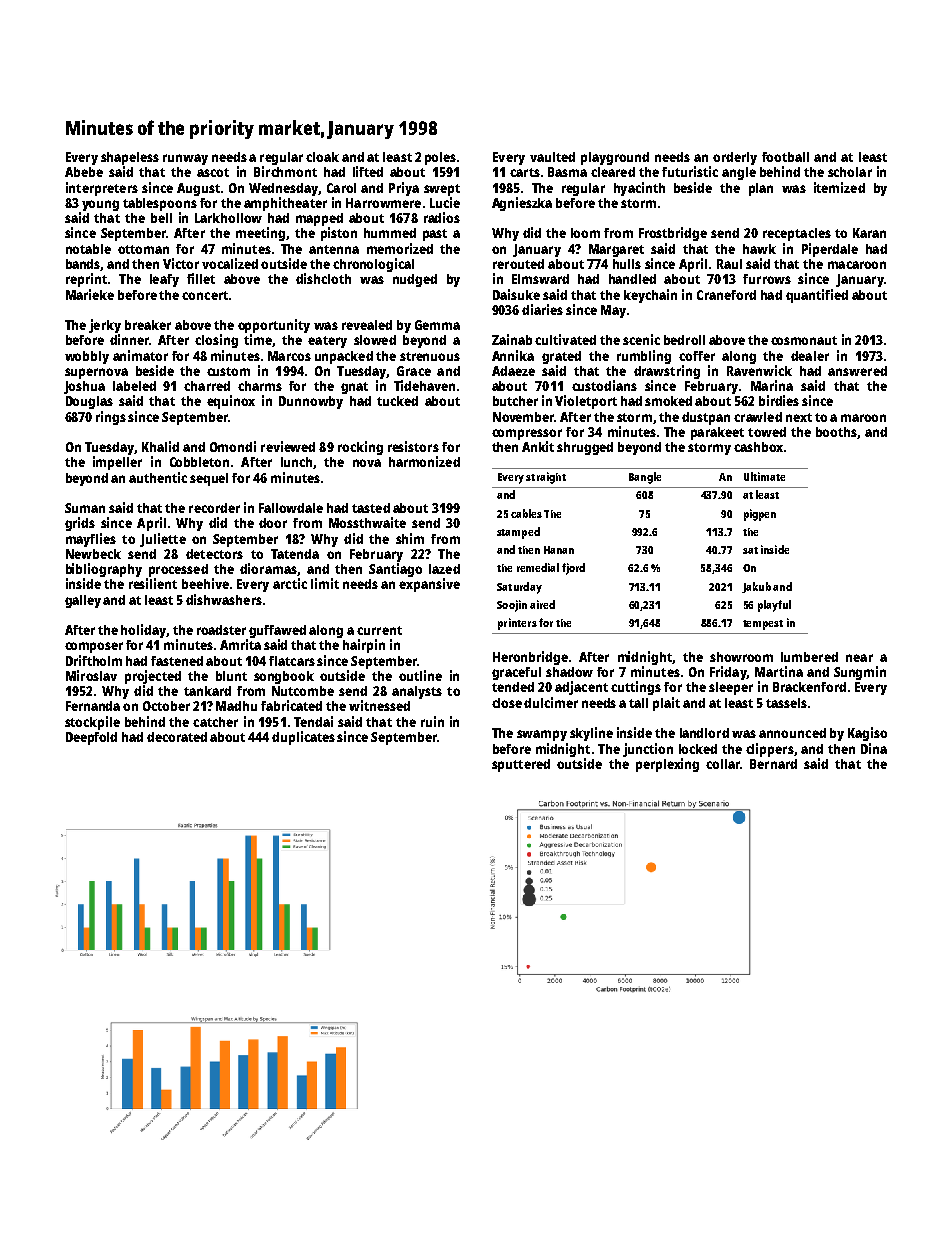 The image size is (952, 1233). What do you see at coordinates (292, 661) in the screenshot?
I see `flatcars` at bounding box center [292, 661].
